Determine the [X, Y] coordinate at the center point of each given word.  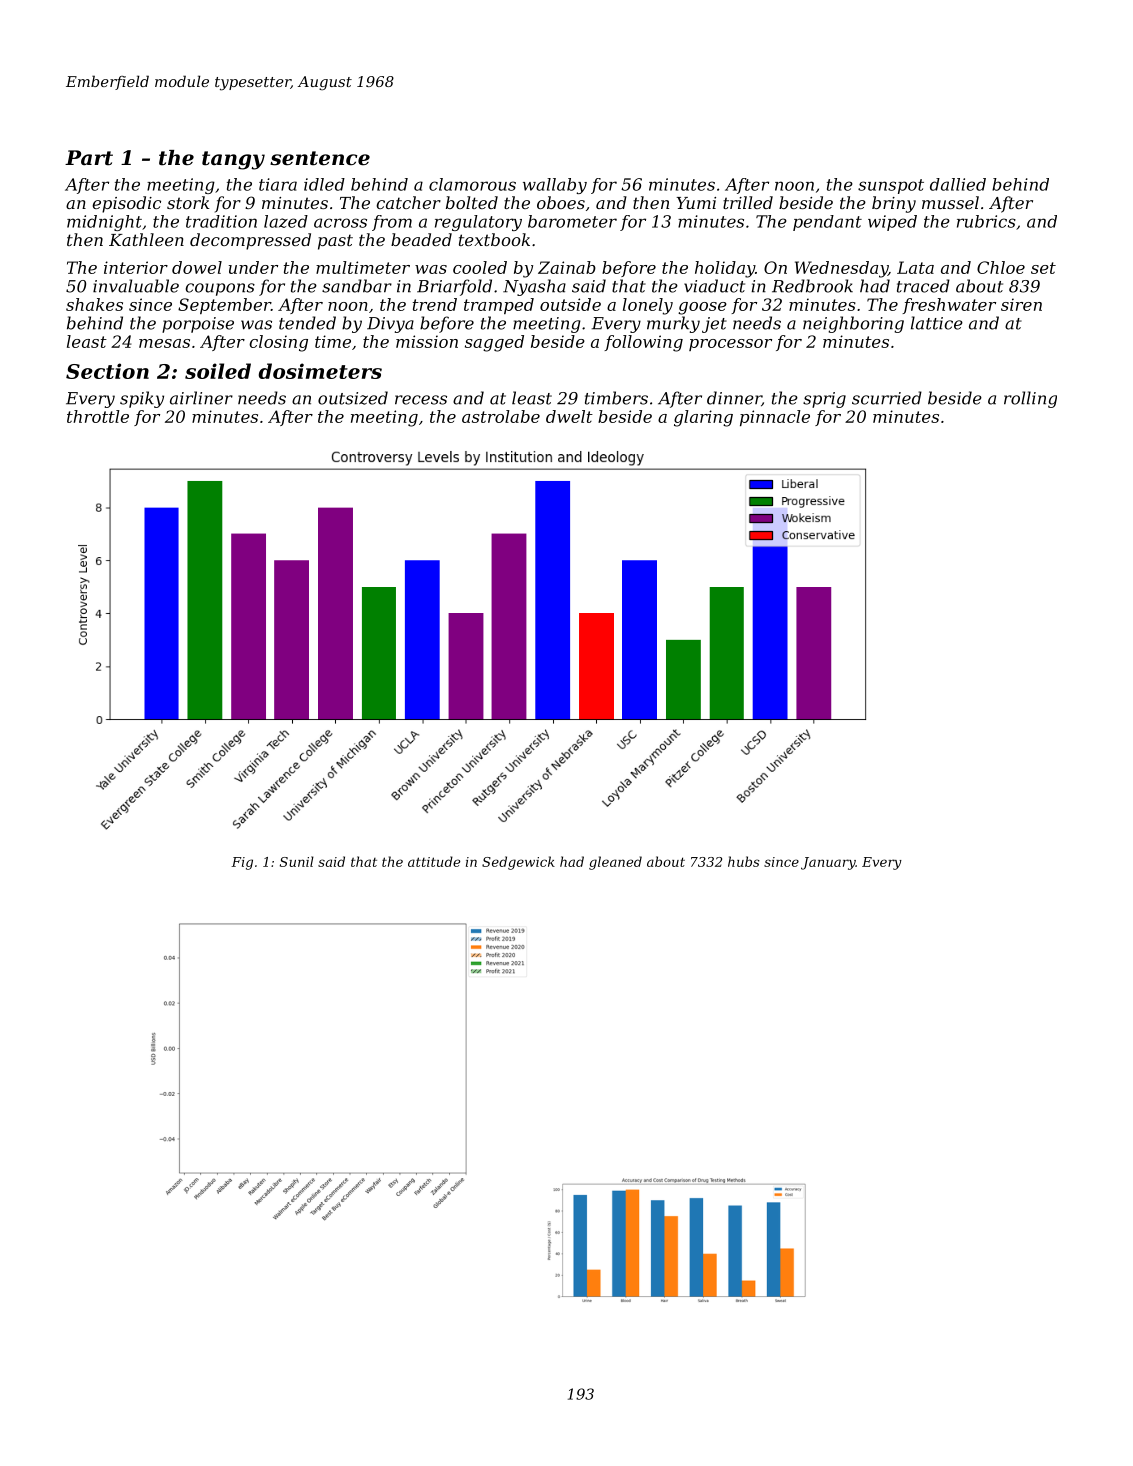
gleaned [615, 863]
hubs [744, 861]
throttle [98, 416]
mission [427, 341]
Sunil [297, 861]
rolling [1030, 399]
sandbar [357, 286]
